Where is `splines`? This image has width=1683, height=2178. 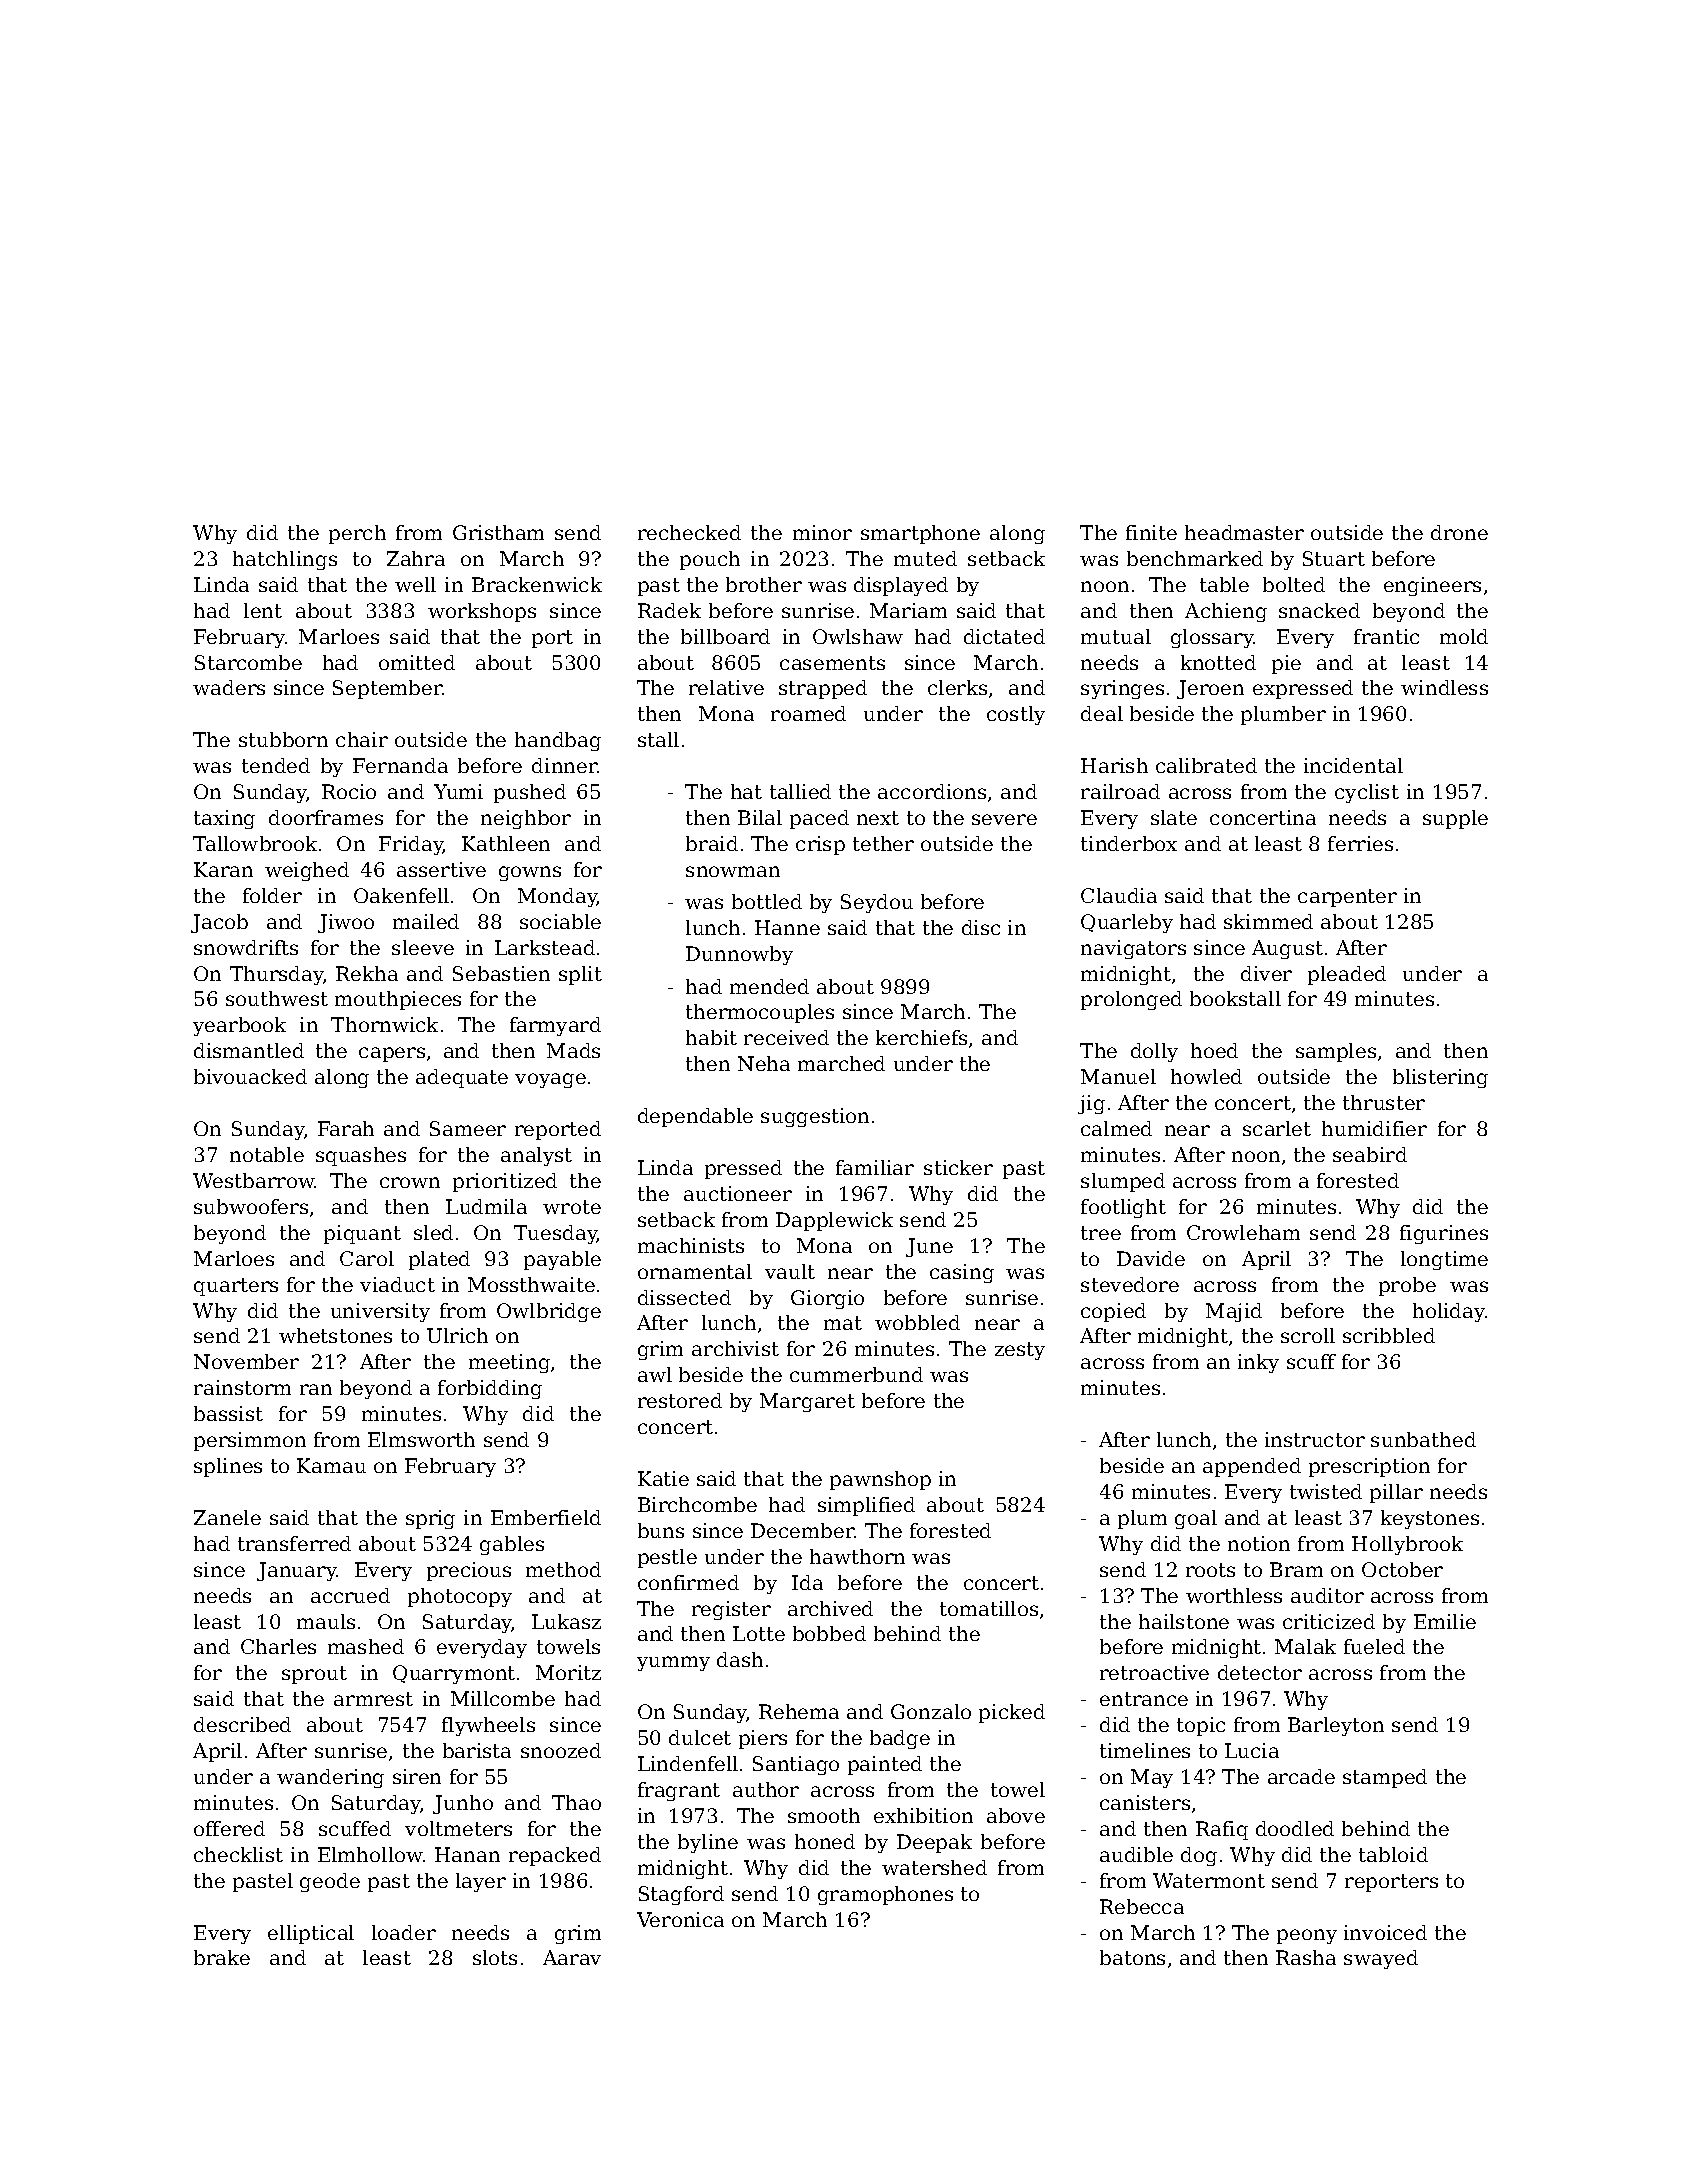
splines is located at coordinates (228, 1467).
